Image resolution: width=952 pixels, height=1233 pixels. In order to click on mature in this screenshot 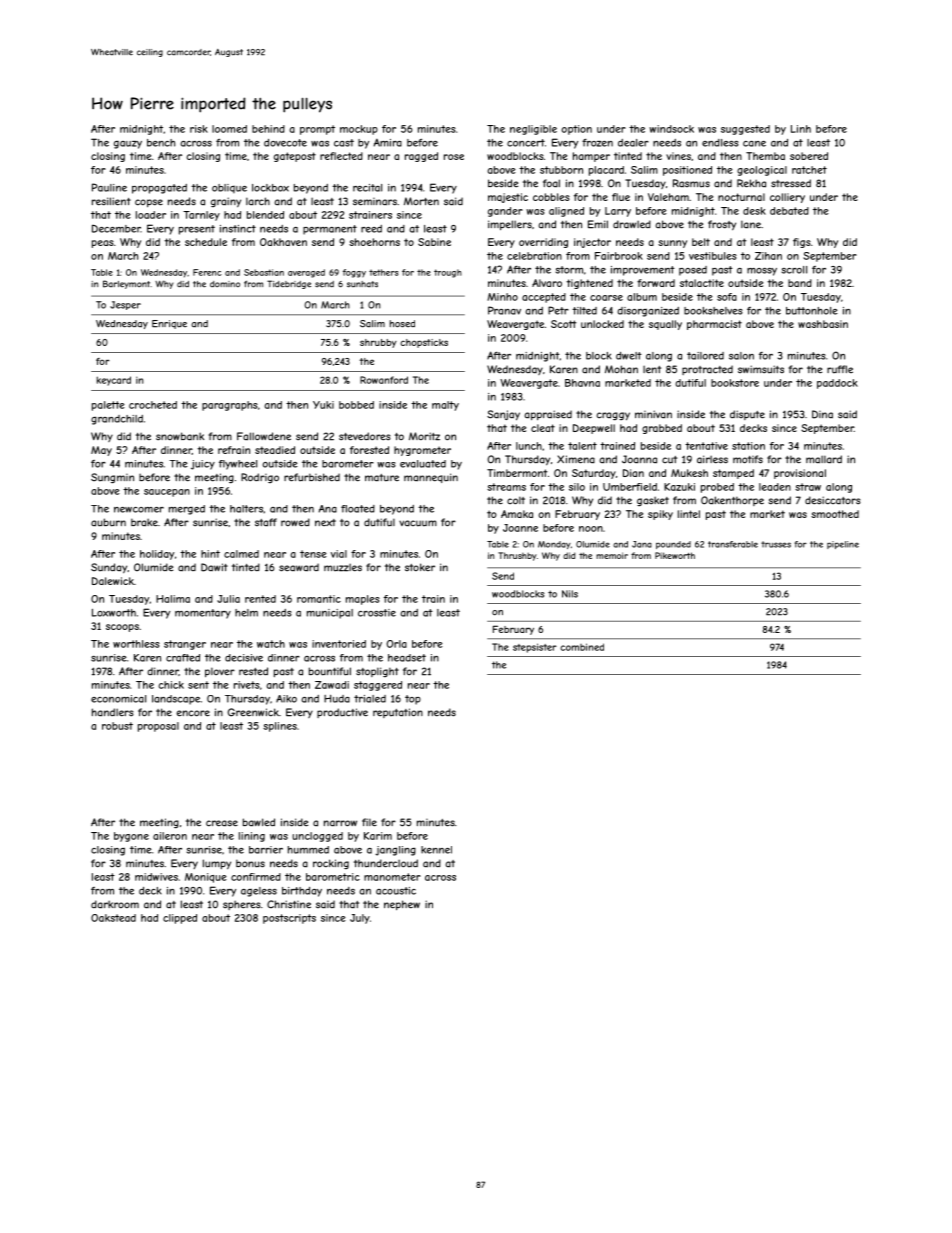, I will do `click(382, 478)`.
